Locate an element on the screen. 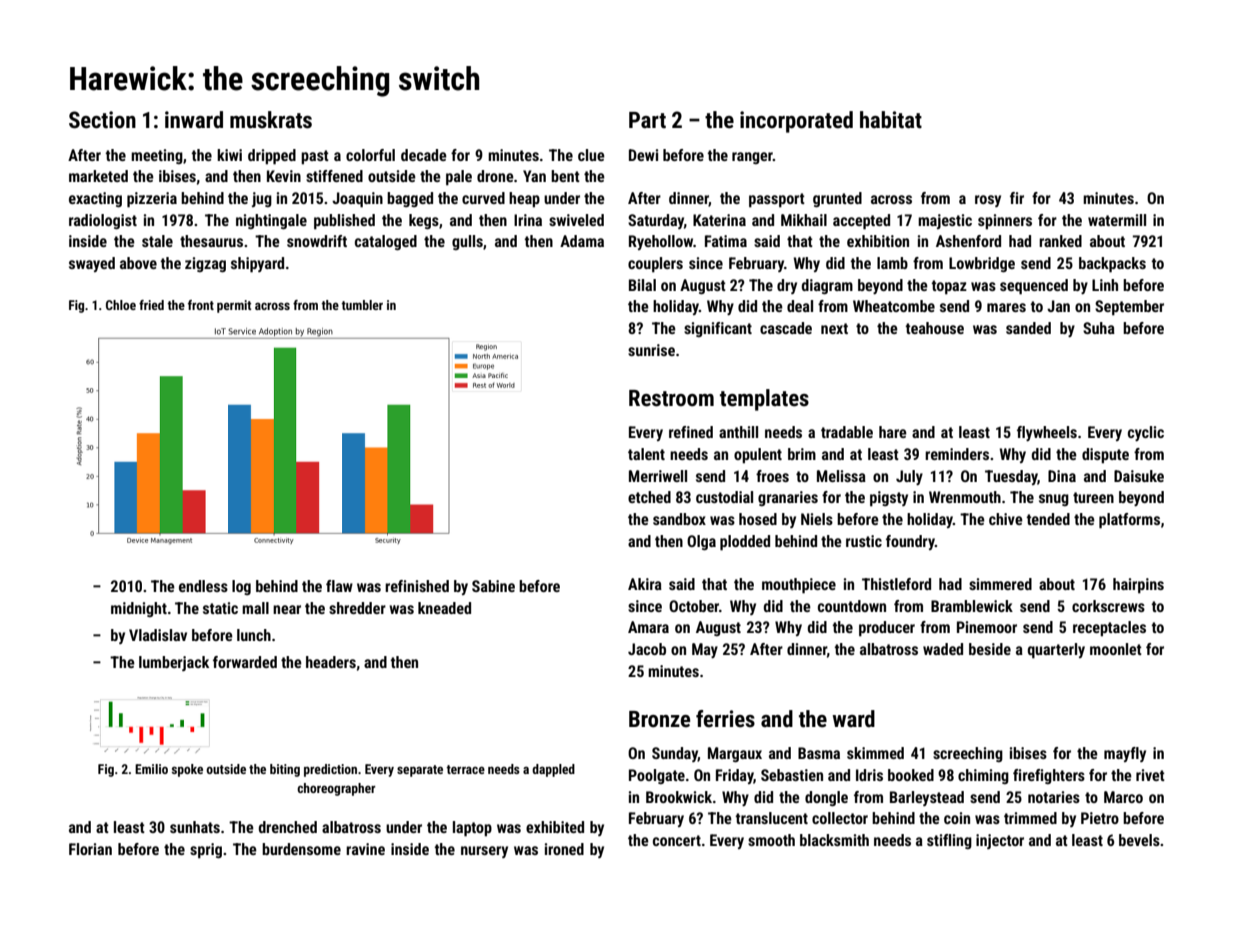 The height and width of the screenshot is (952, 1233). smooth is located at coordinates (771, 840).
